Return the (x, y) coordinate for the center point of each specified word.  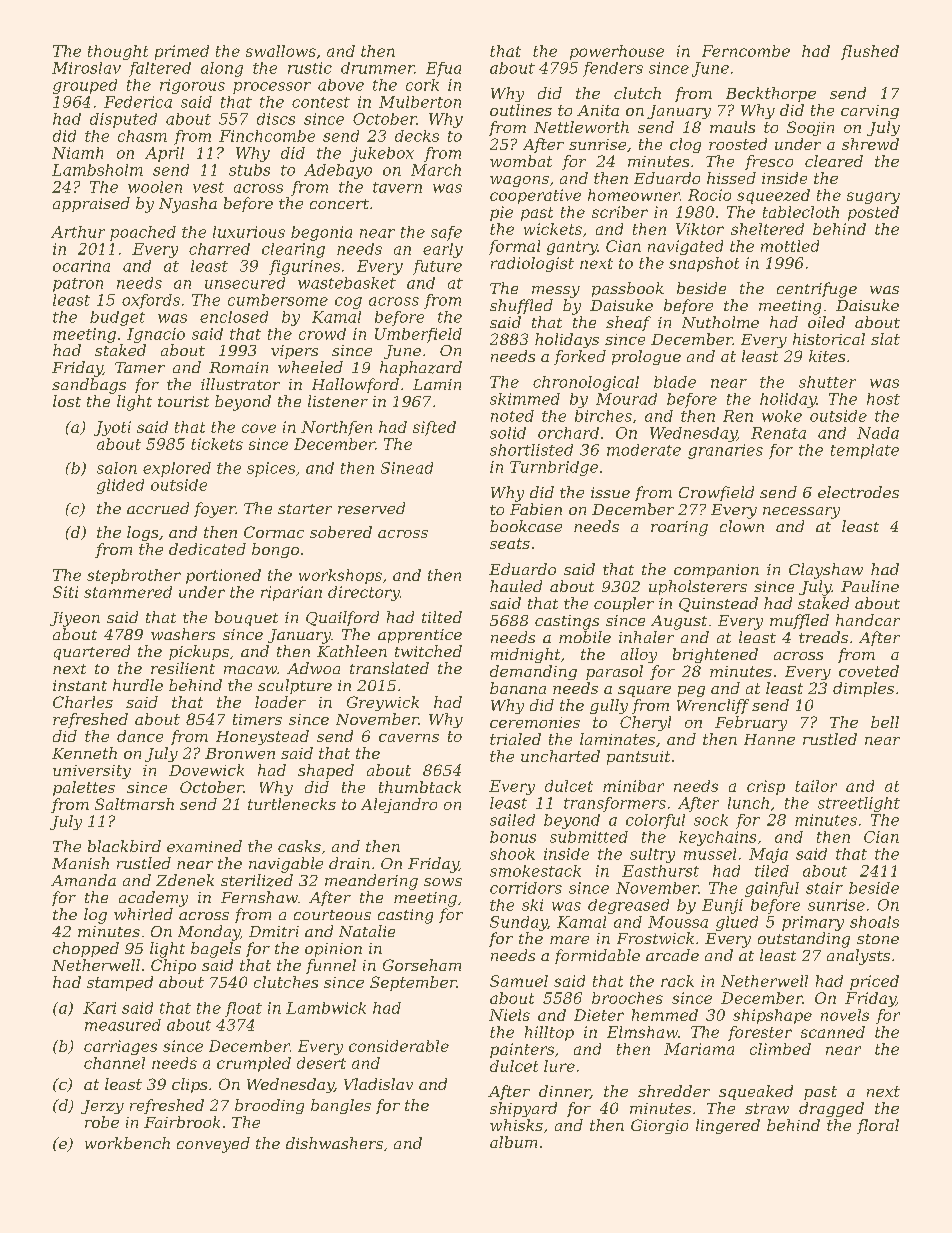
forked (580, 357)
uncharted (560, 756)
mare (569, 940)
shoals (874, 922)
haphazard (421, 368)
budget (117, 318)
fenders (613, 69)
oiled (826, 322)
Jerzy (102, 1107)
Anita (598, 110)
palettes (84, 788)
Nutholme (720, 322)
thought (118, 52)
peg (691, 691)
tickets (217, 444)
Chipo (173, 966)
